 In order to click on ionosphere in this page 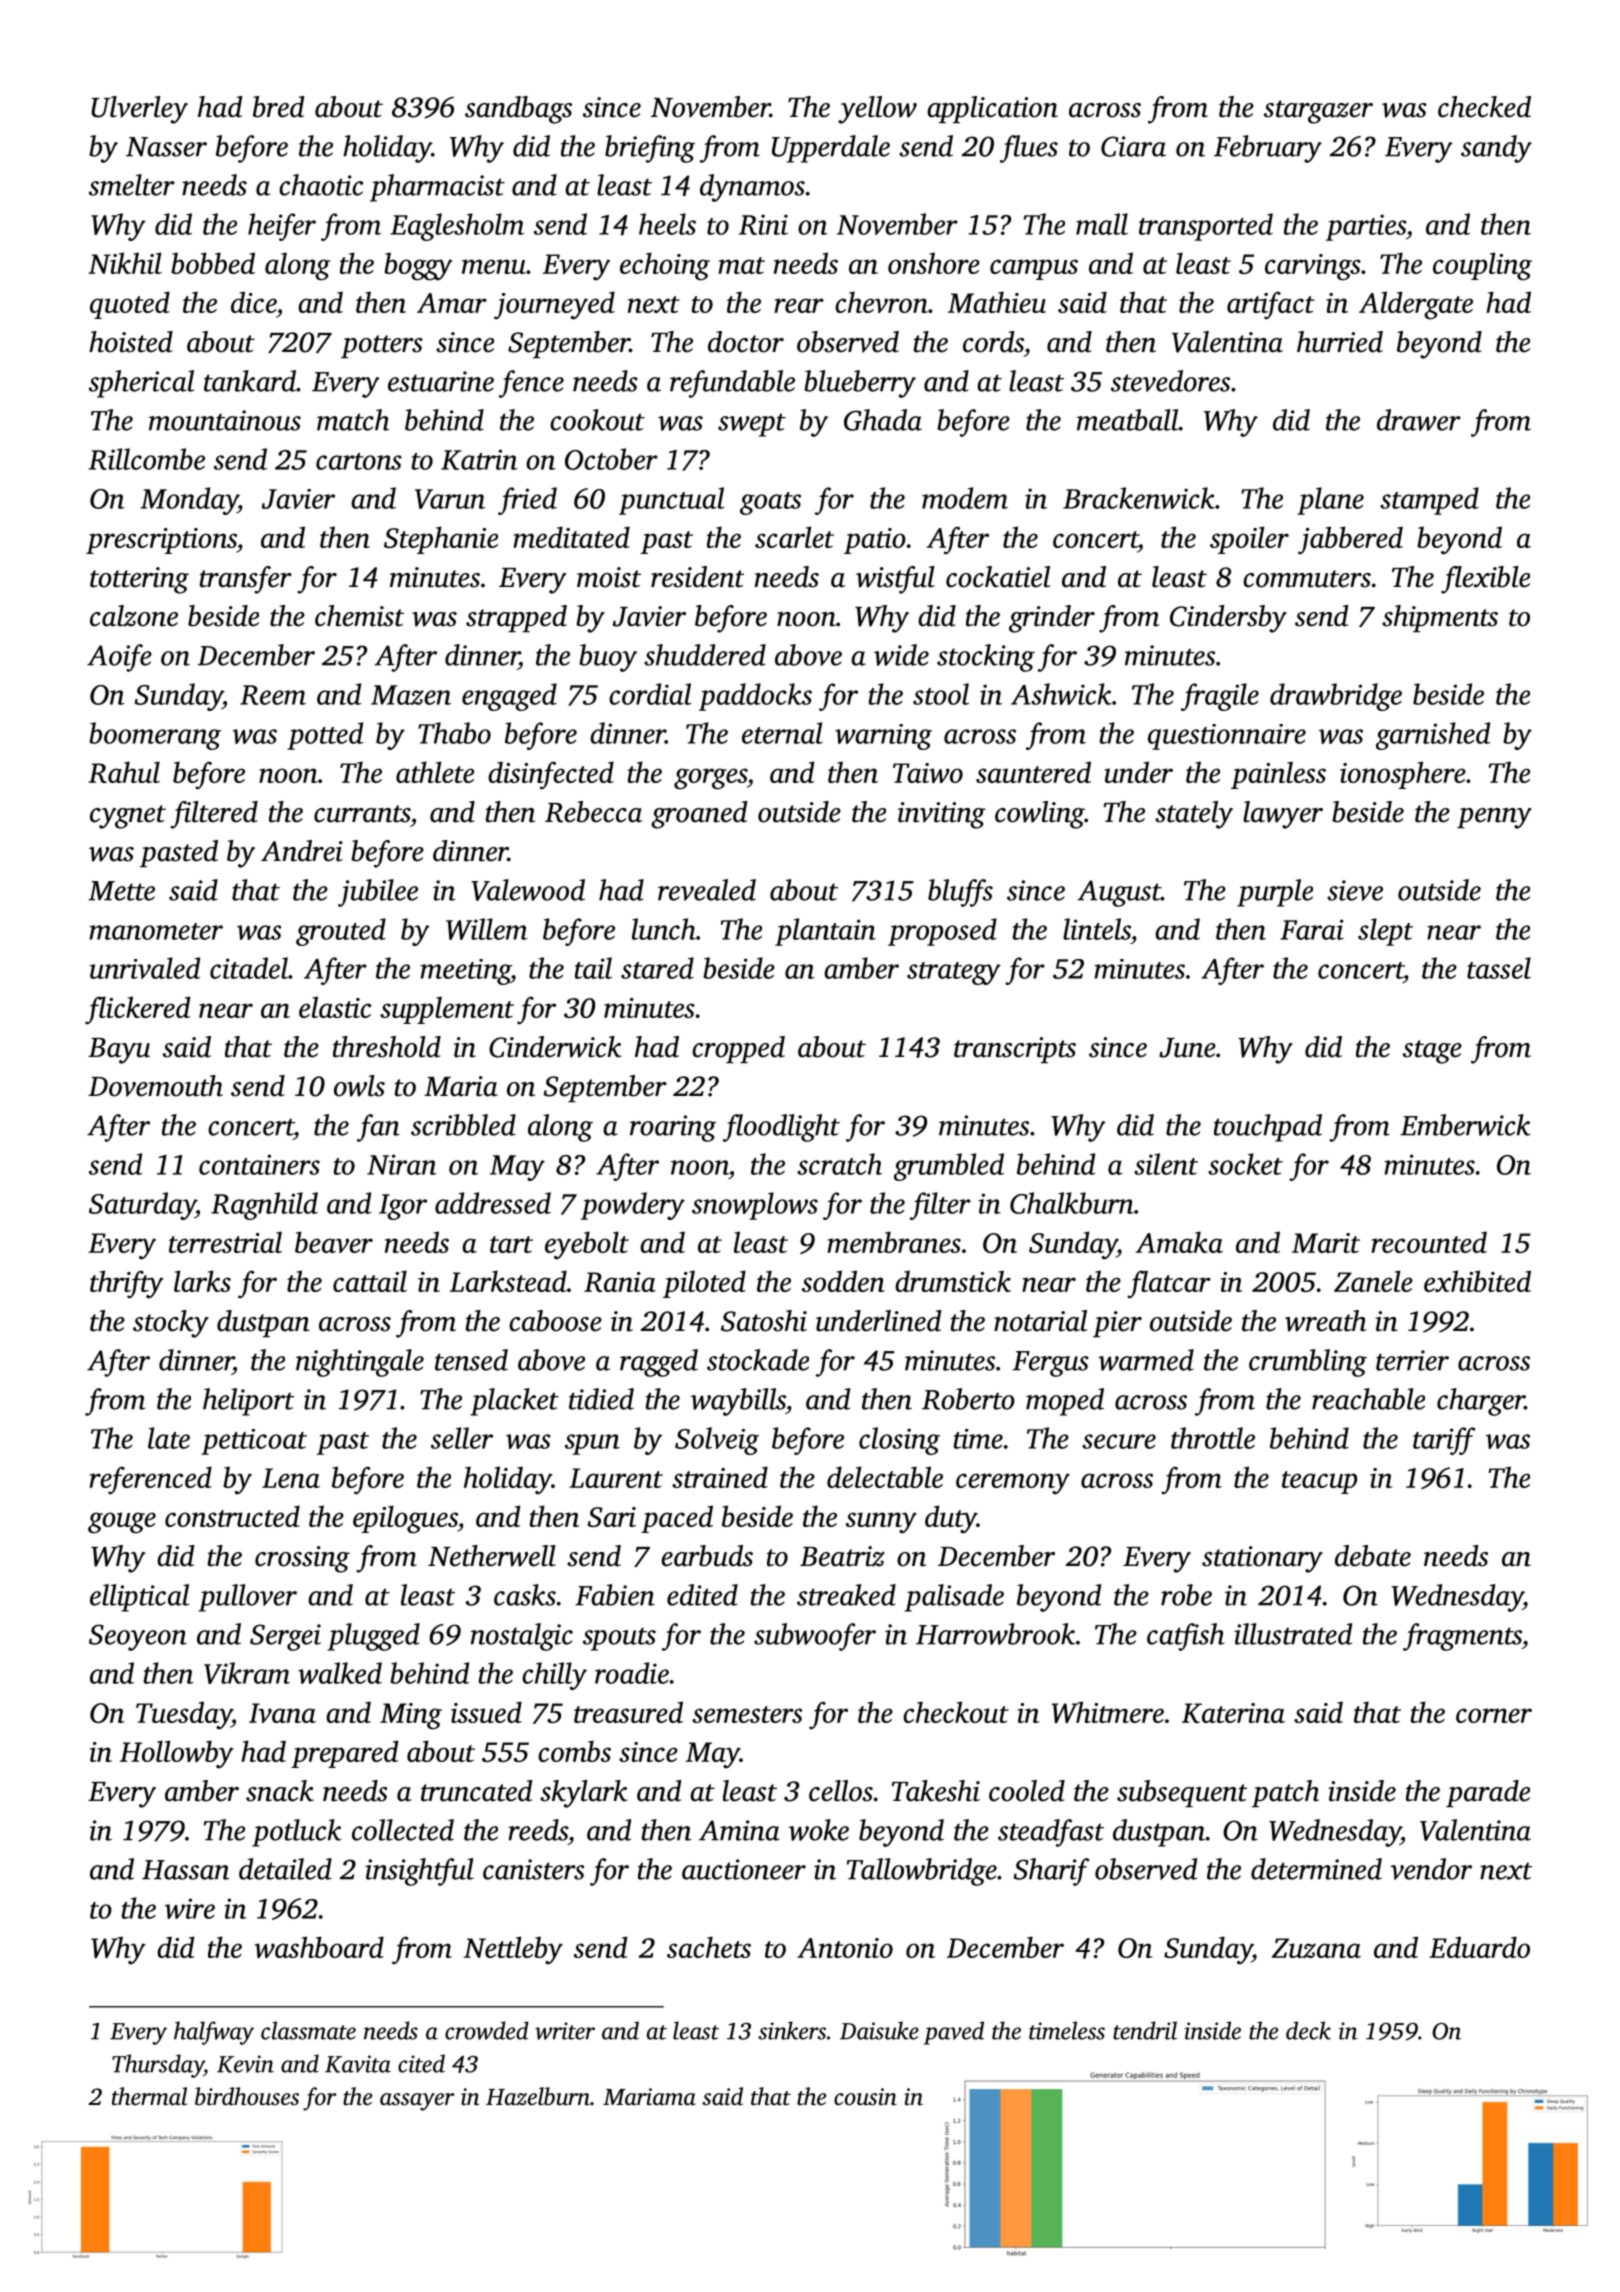, I will do `click(1403, 775)`.
